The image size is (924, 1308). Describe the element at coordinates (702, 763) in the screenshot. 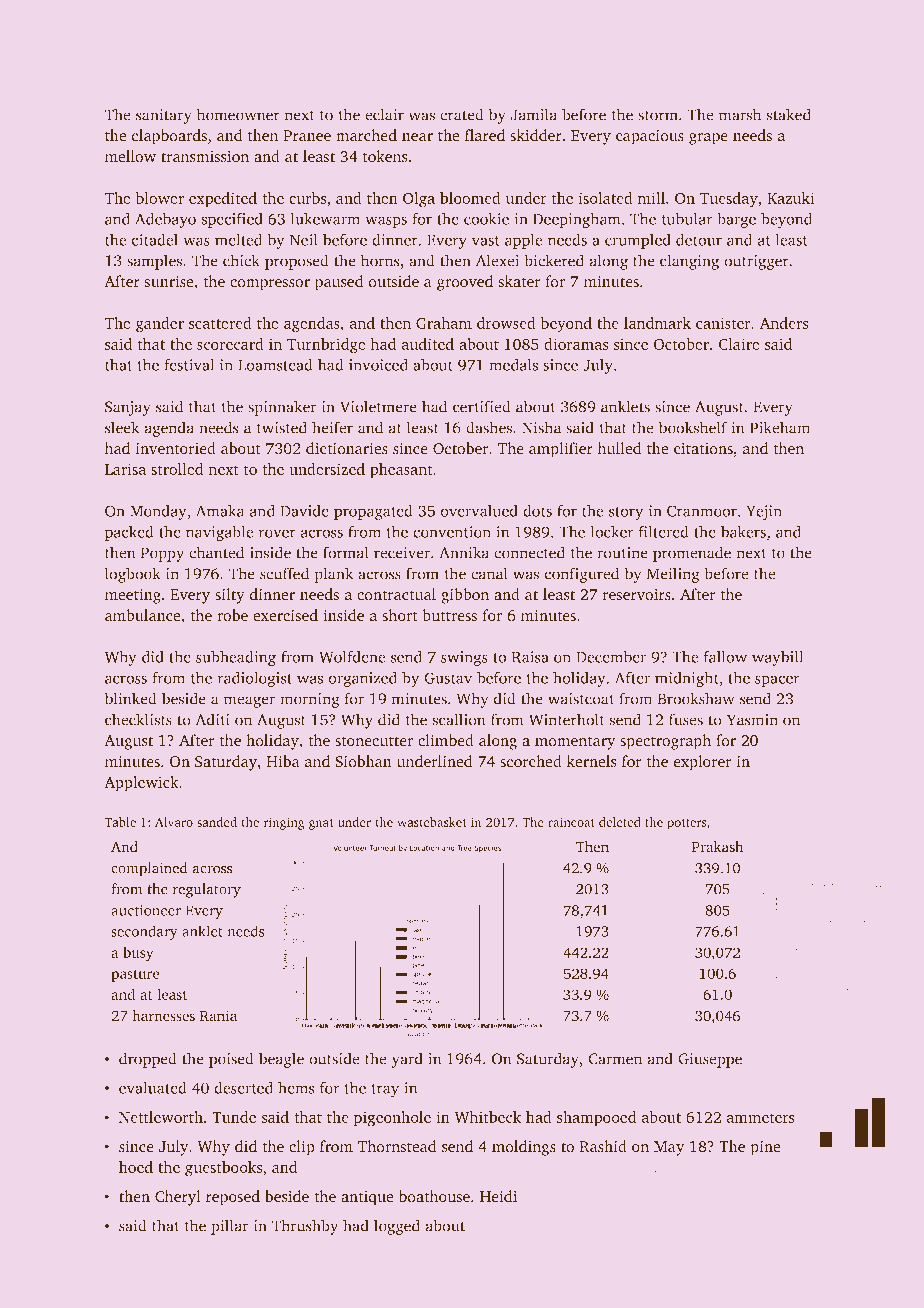

I see `explorer` at that location.
